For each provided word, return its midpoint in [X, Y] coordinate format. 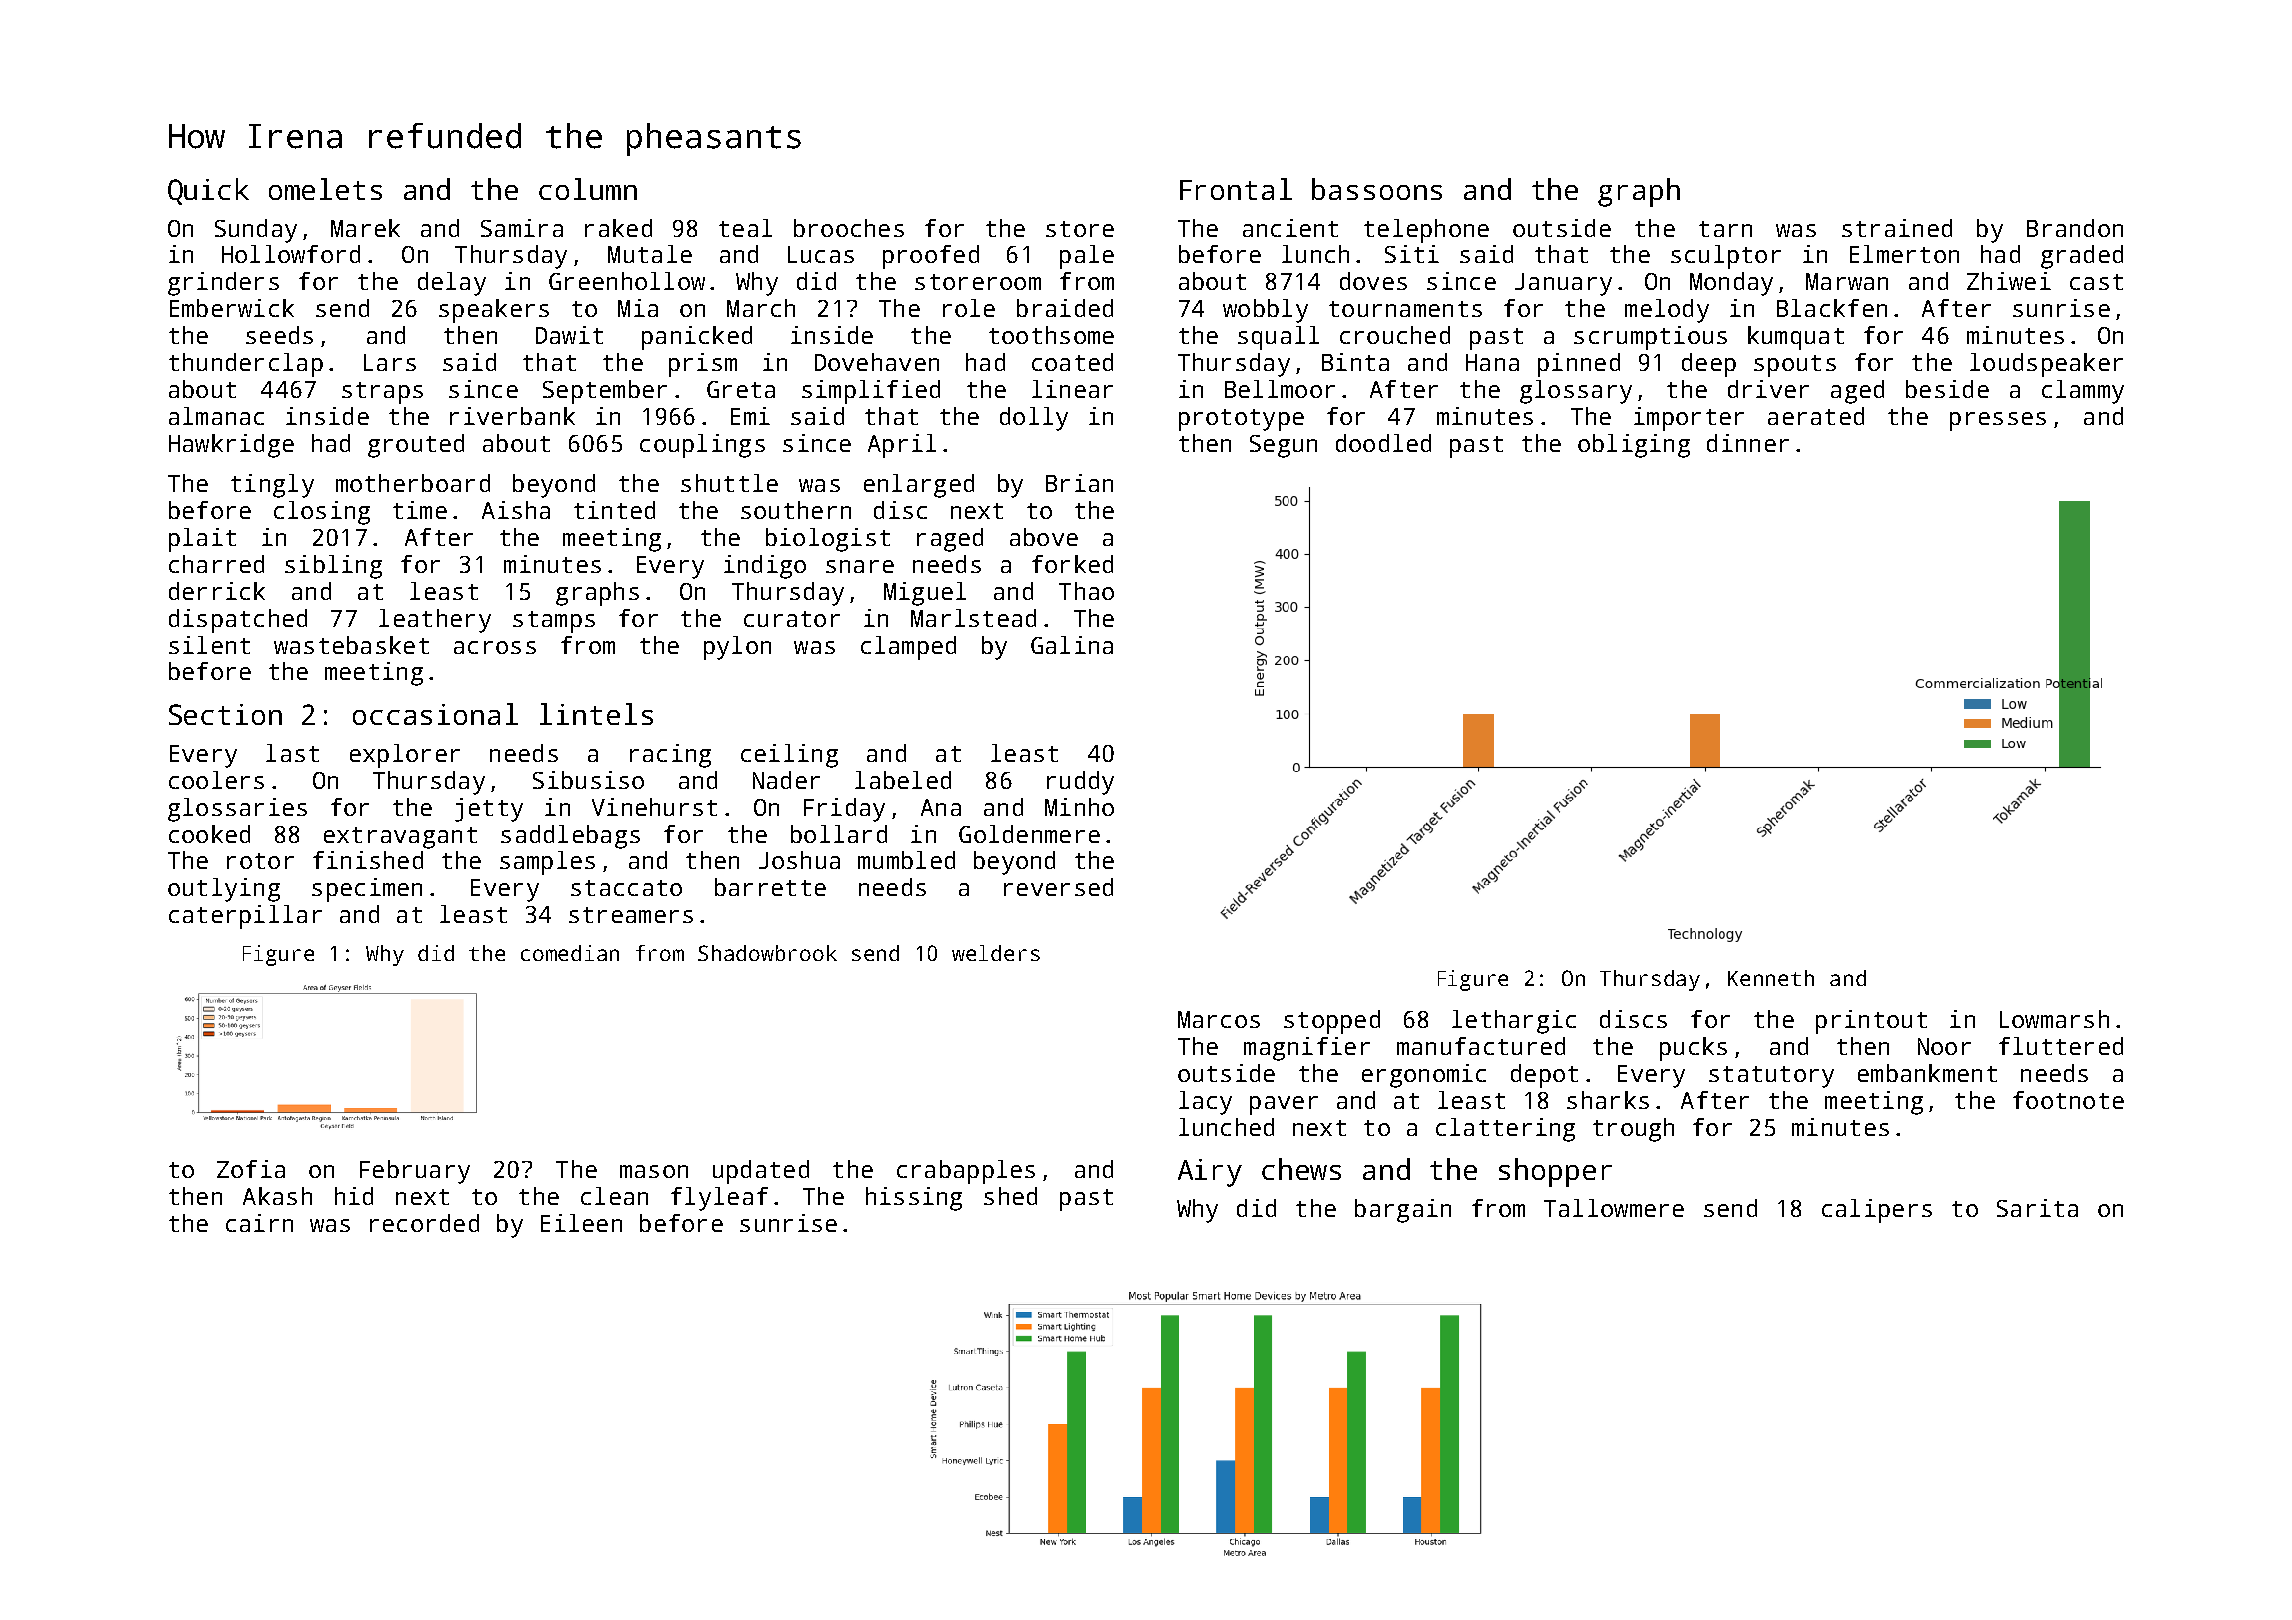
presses [1998, 421]
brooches [849, 228]
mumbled [906, 860]
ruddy [1080, 783]
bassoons [1377, 189]
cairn [259, 1223]
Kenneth [1771, 978]
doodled [1383, 443]
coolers [216, 780]
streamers [631, 915]
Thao [1086, 591]
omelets [325, 189]
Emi [750, 416]
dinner [1748, 443]
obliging [1634, 446]
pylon [737, 648]
